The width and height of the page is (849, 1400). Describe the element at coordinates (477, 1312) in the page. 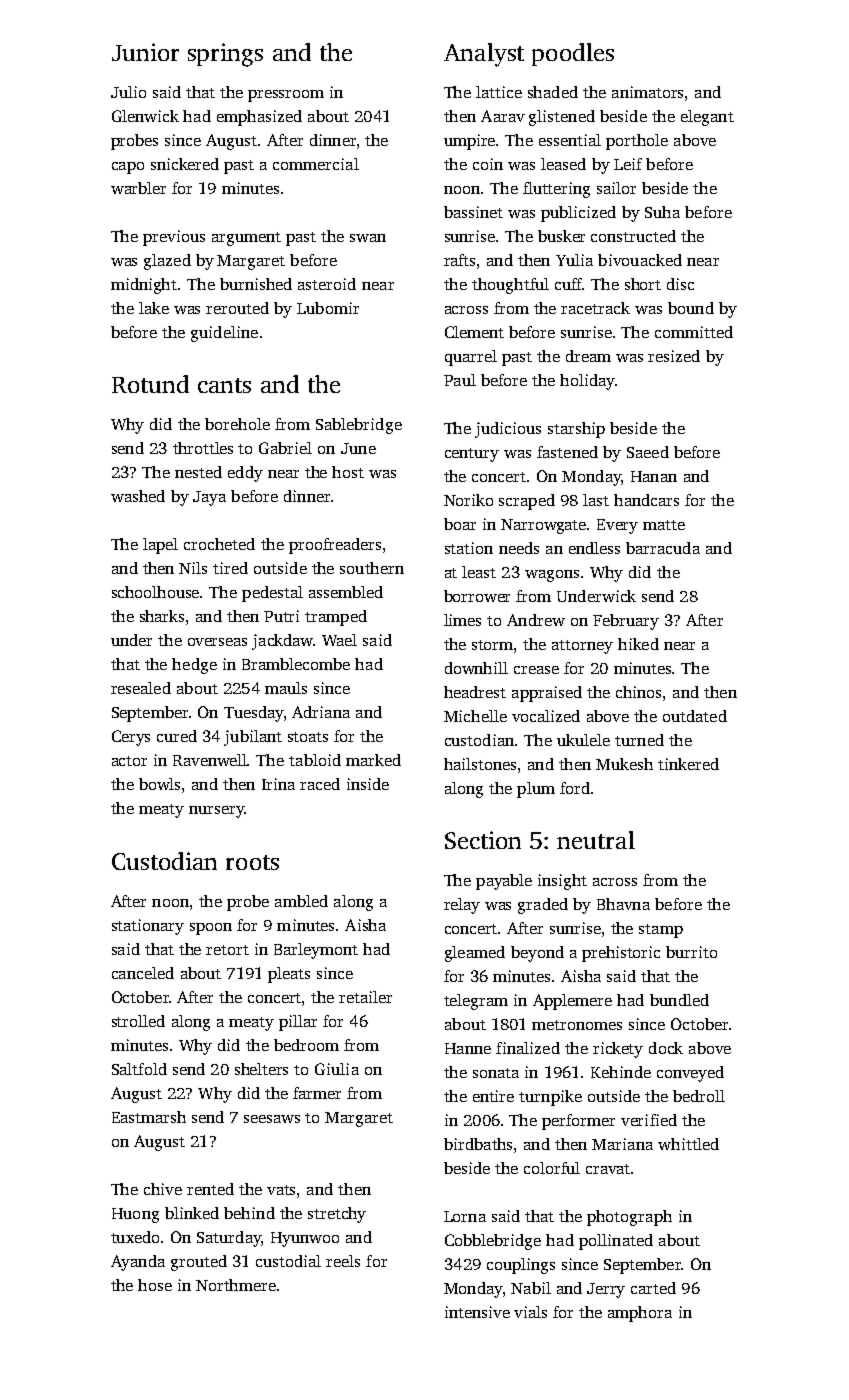

I see `intensive` at that location.
